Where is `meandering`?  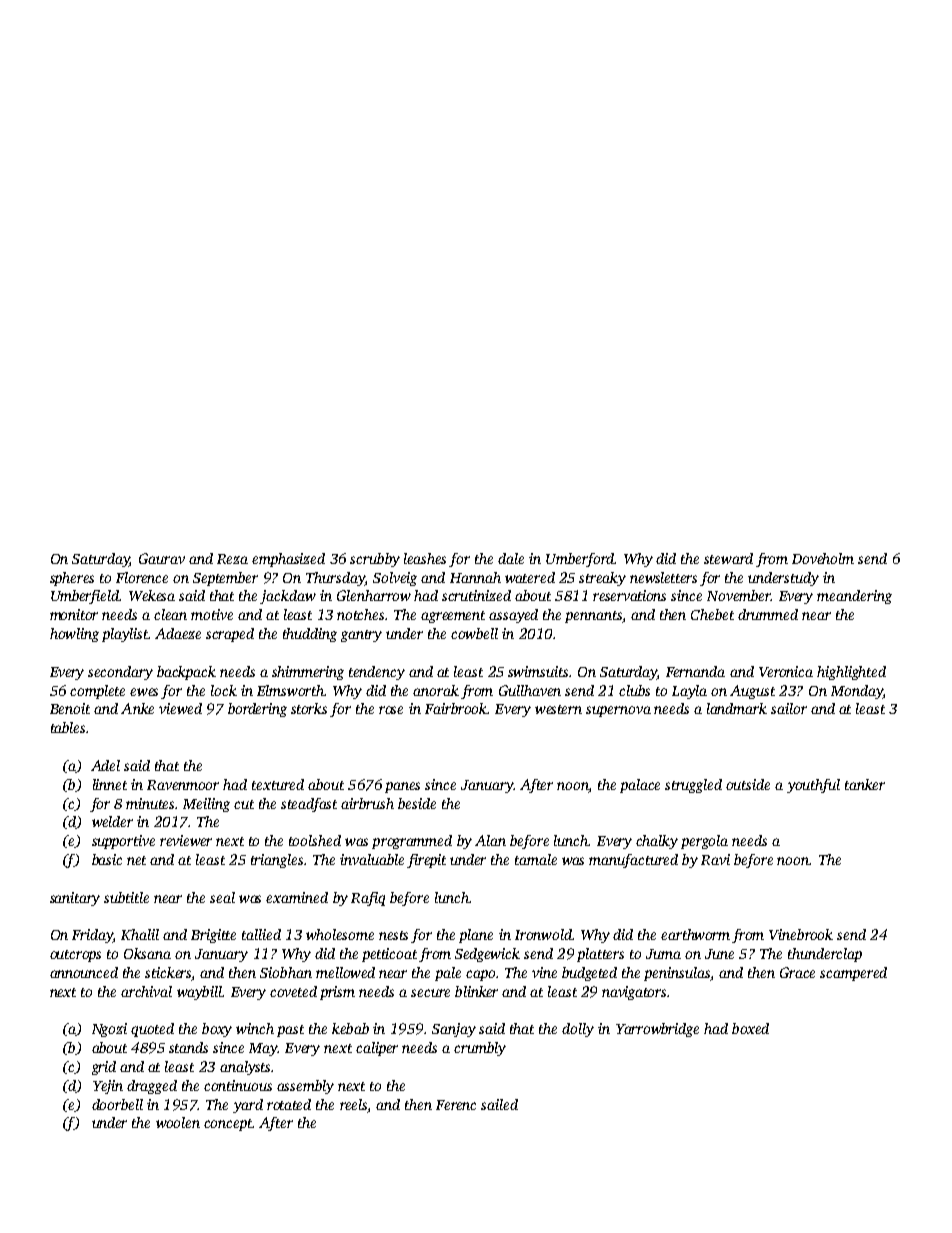 meandering is located at coordinates (854, 597).
